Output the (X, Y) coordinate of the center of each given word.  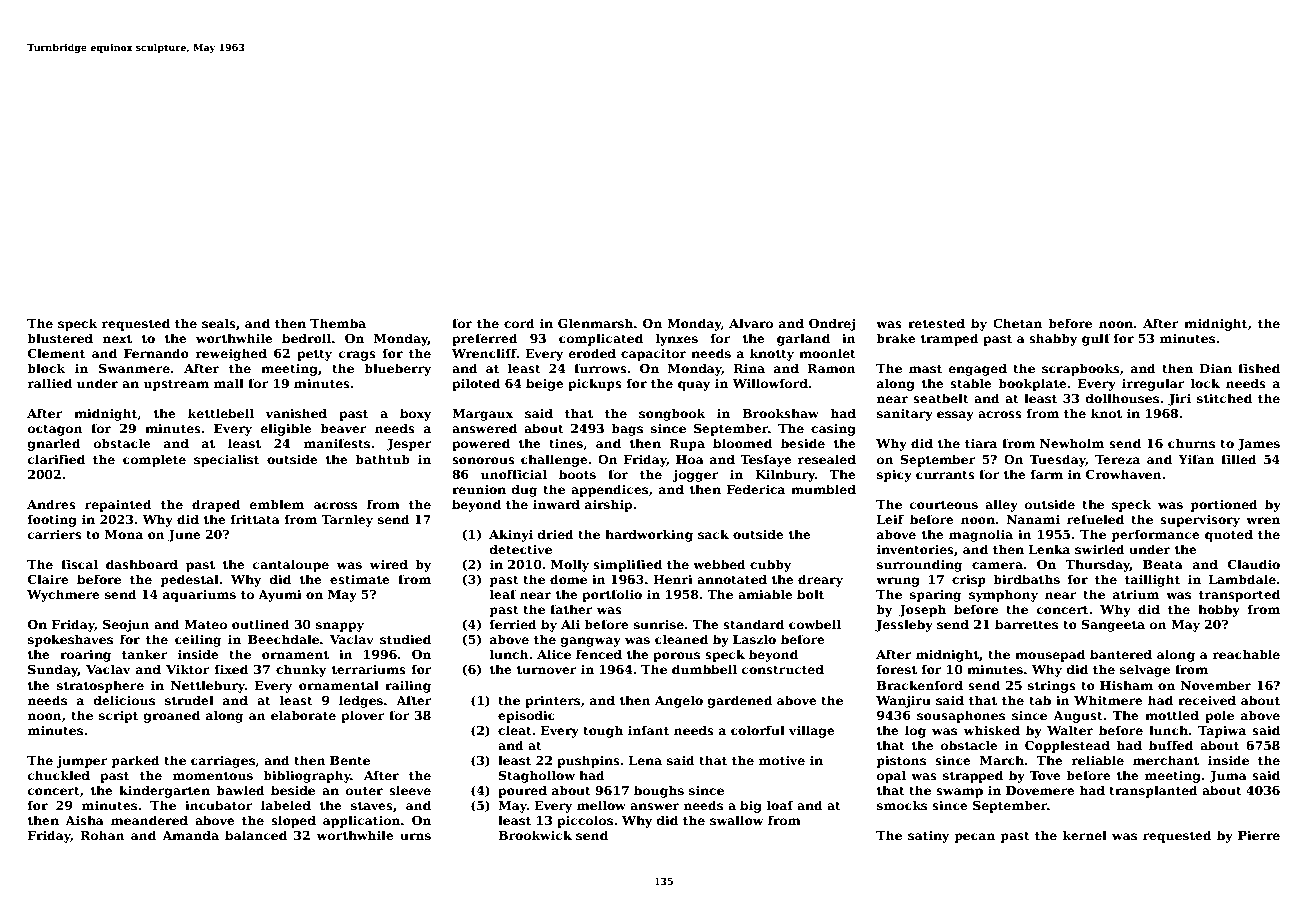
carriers (55, 534)
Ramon (831, 368)
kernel (1085, 835)
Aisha (84, 820)
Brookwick (535, 835)
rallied (50, 383)
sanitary (905, 415)
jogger (695, 476)
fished (1259, 368)
